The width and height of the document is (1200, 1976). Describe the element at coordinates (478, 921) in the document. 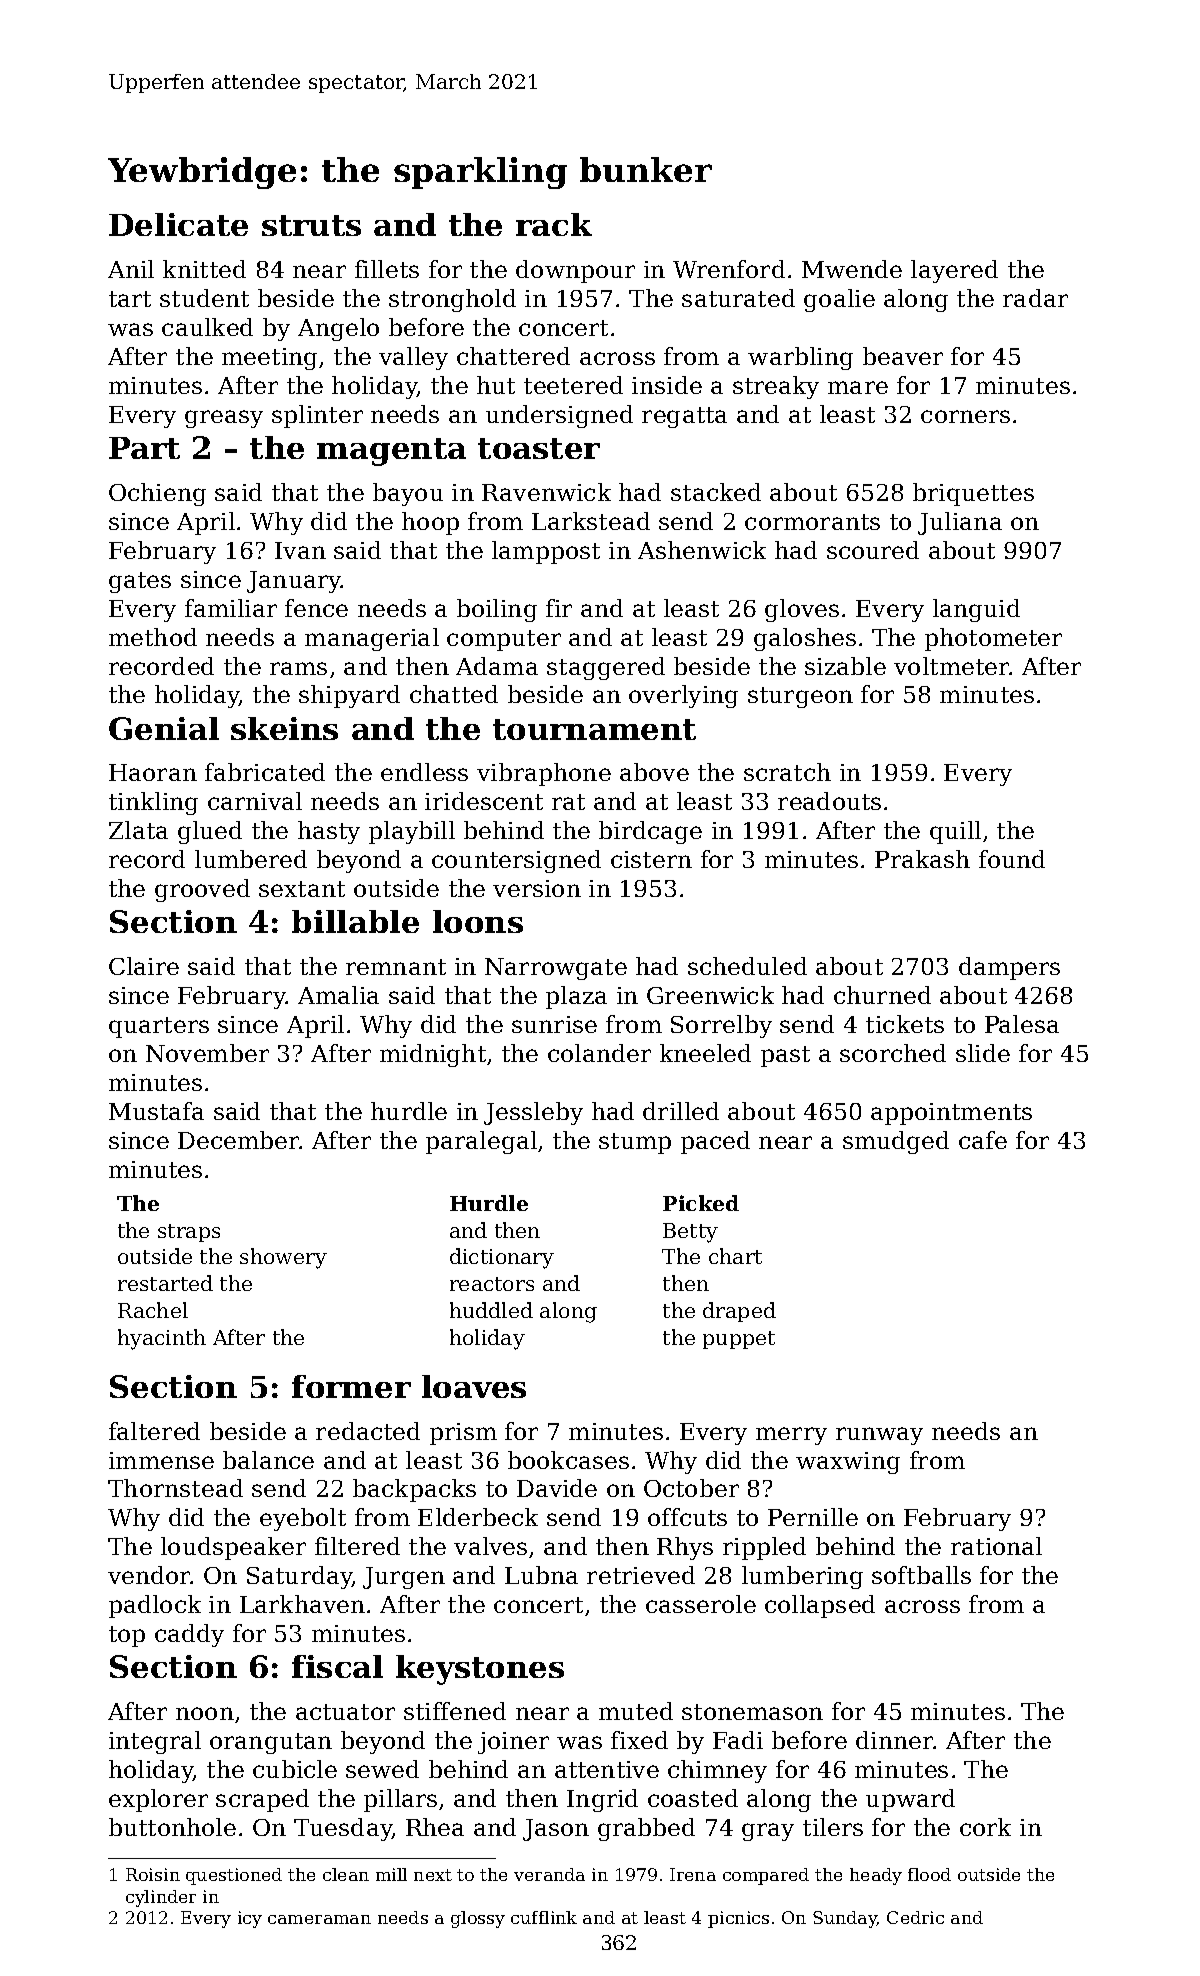

I see `loons` at that location.
